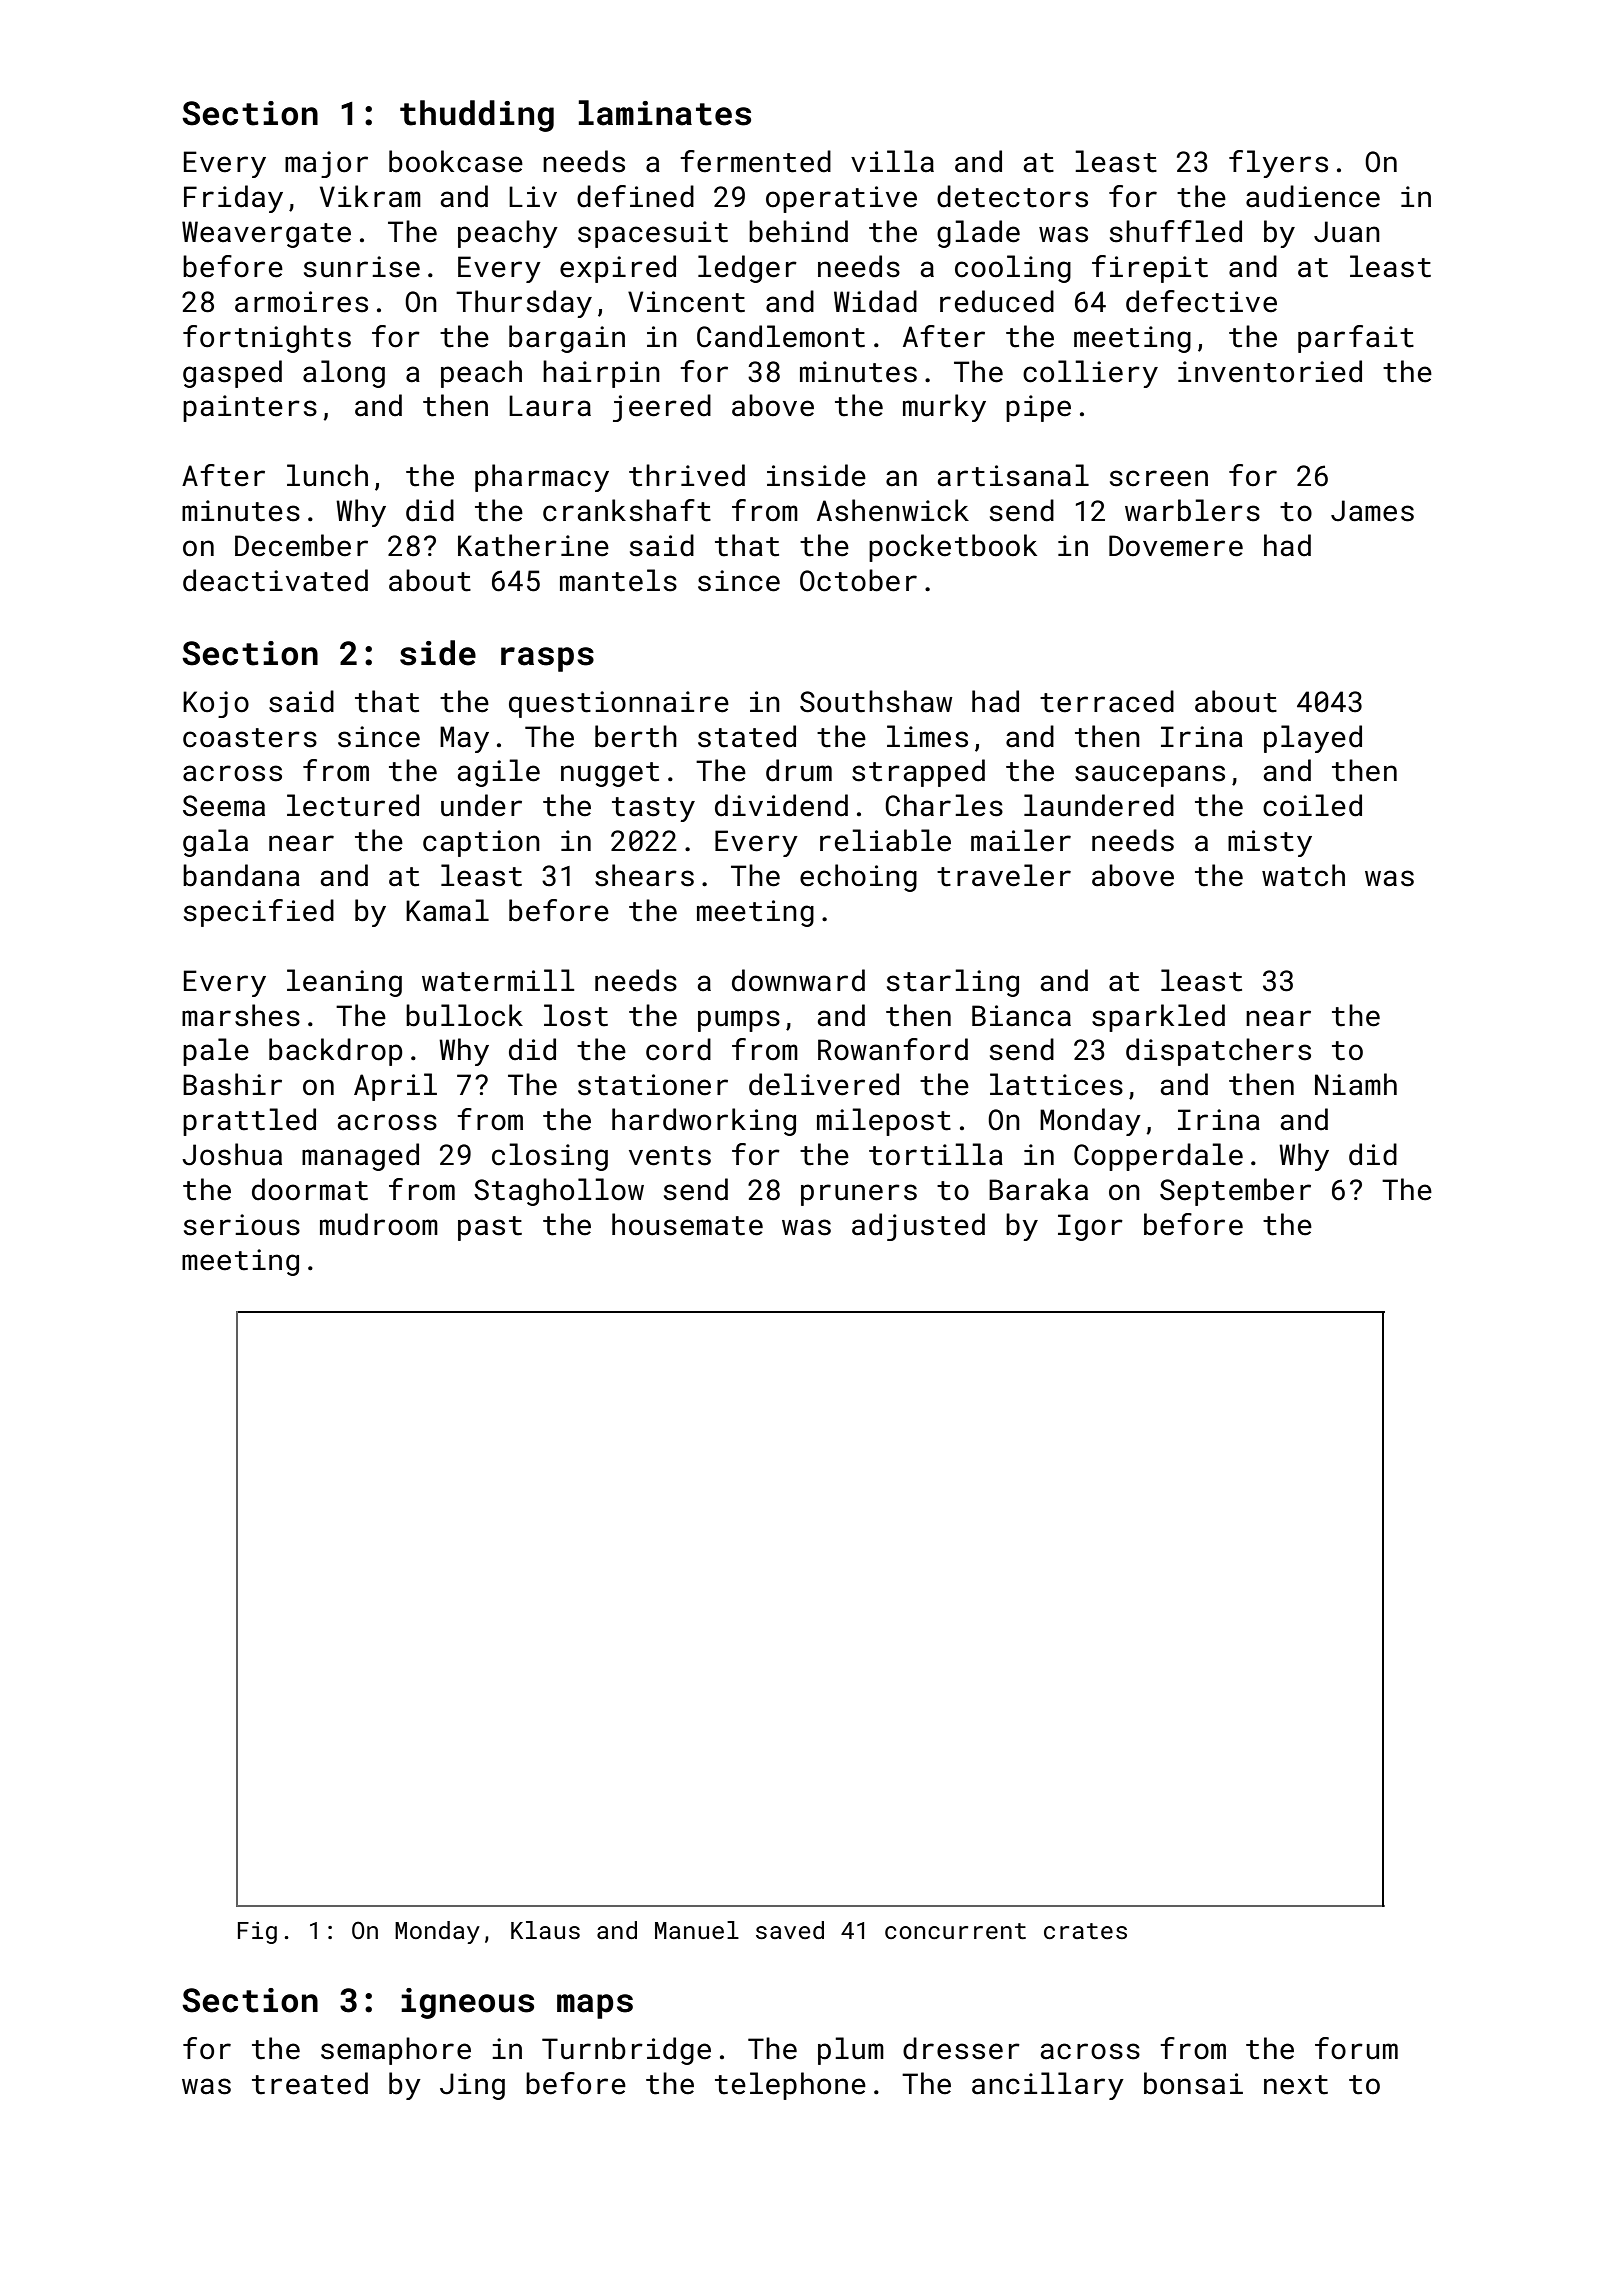  I want to click on igneous, so click(467, 2003).
